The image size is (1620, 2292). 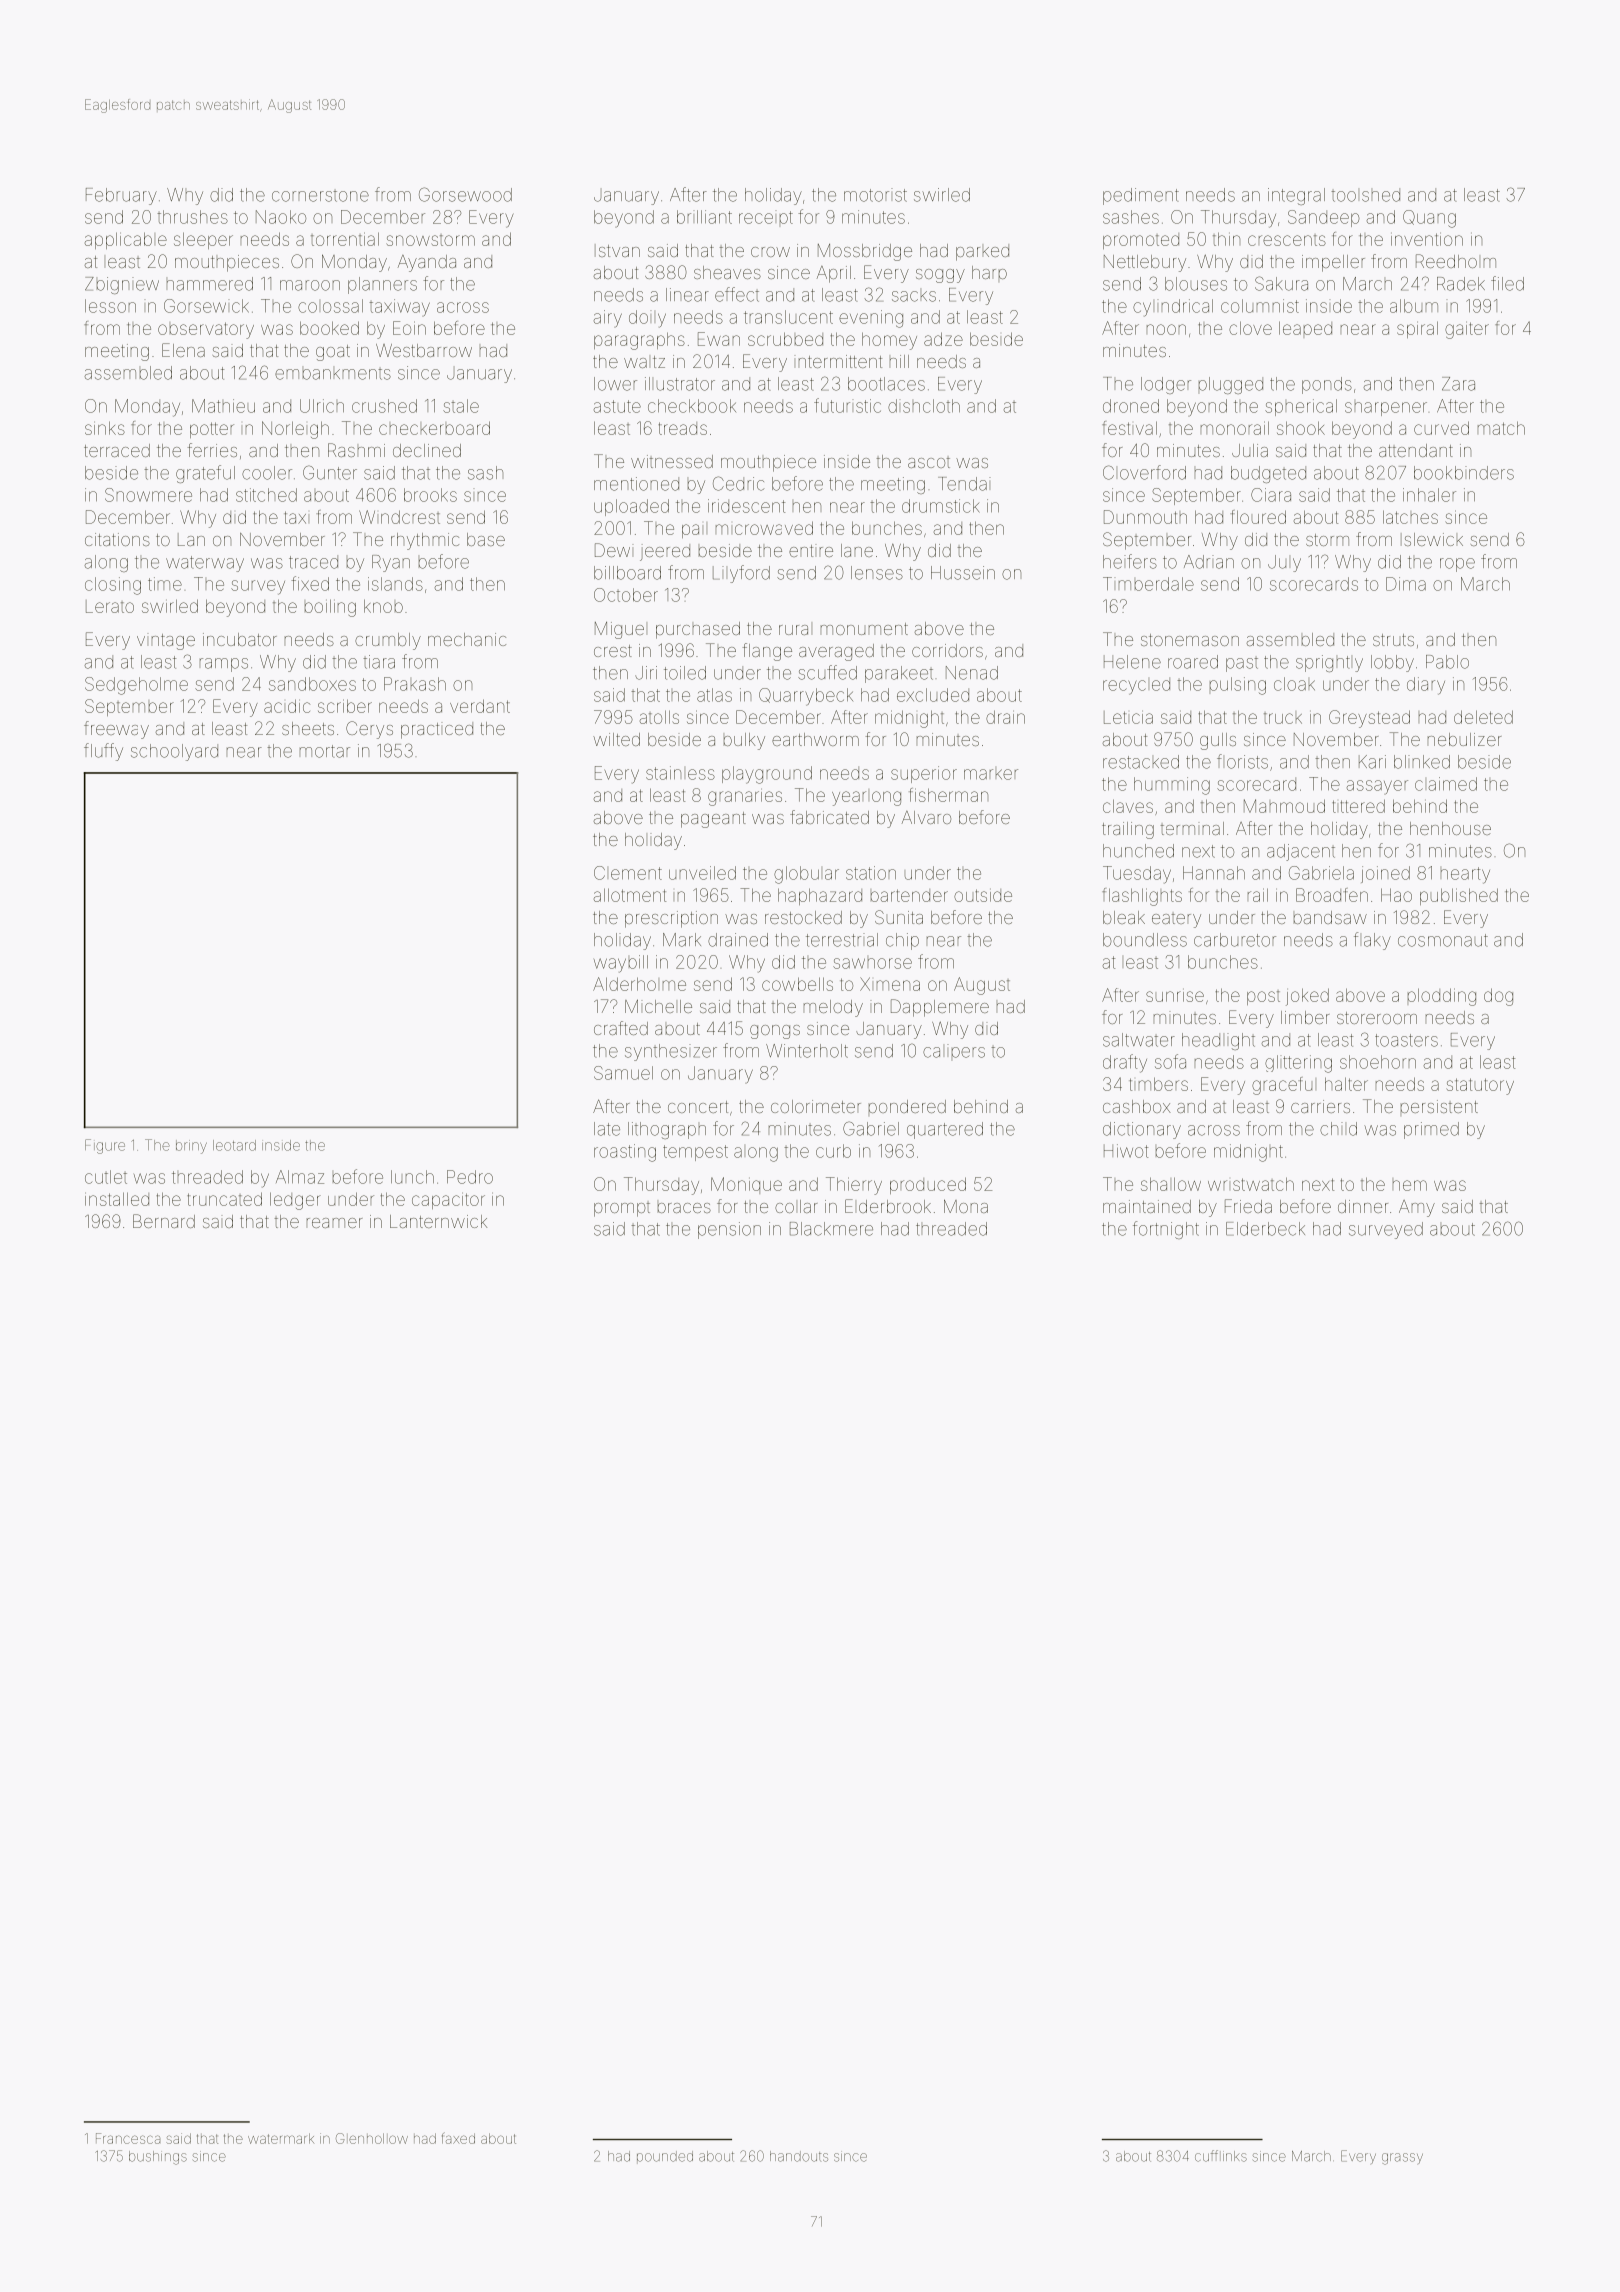 I want to click on sinks, so click(x=105, y=428).
